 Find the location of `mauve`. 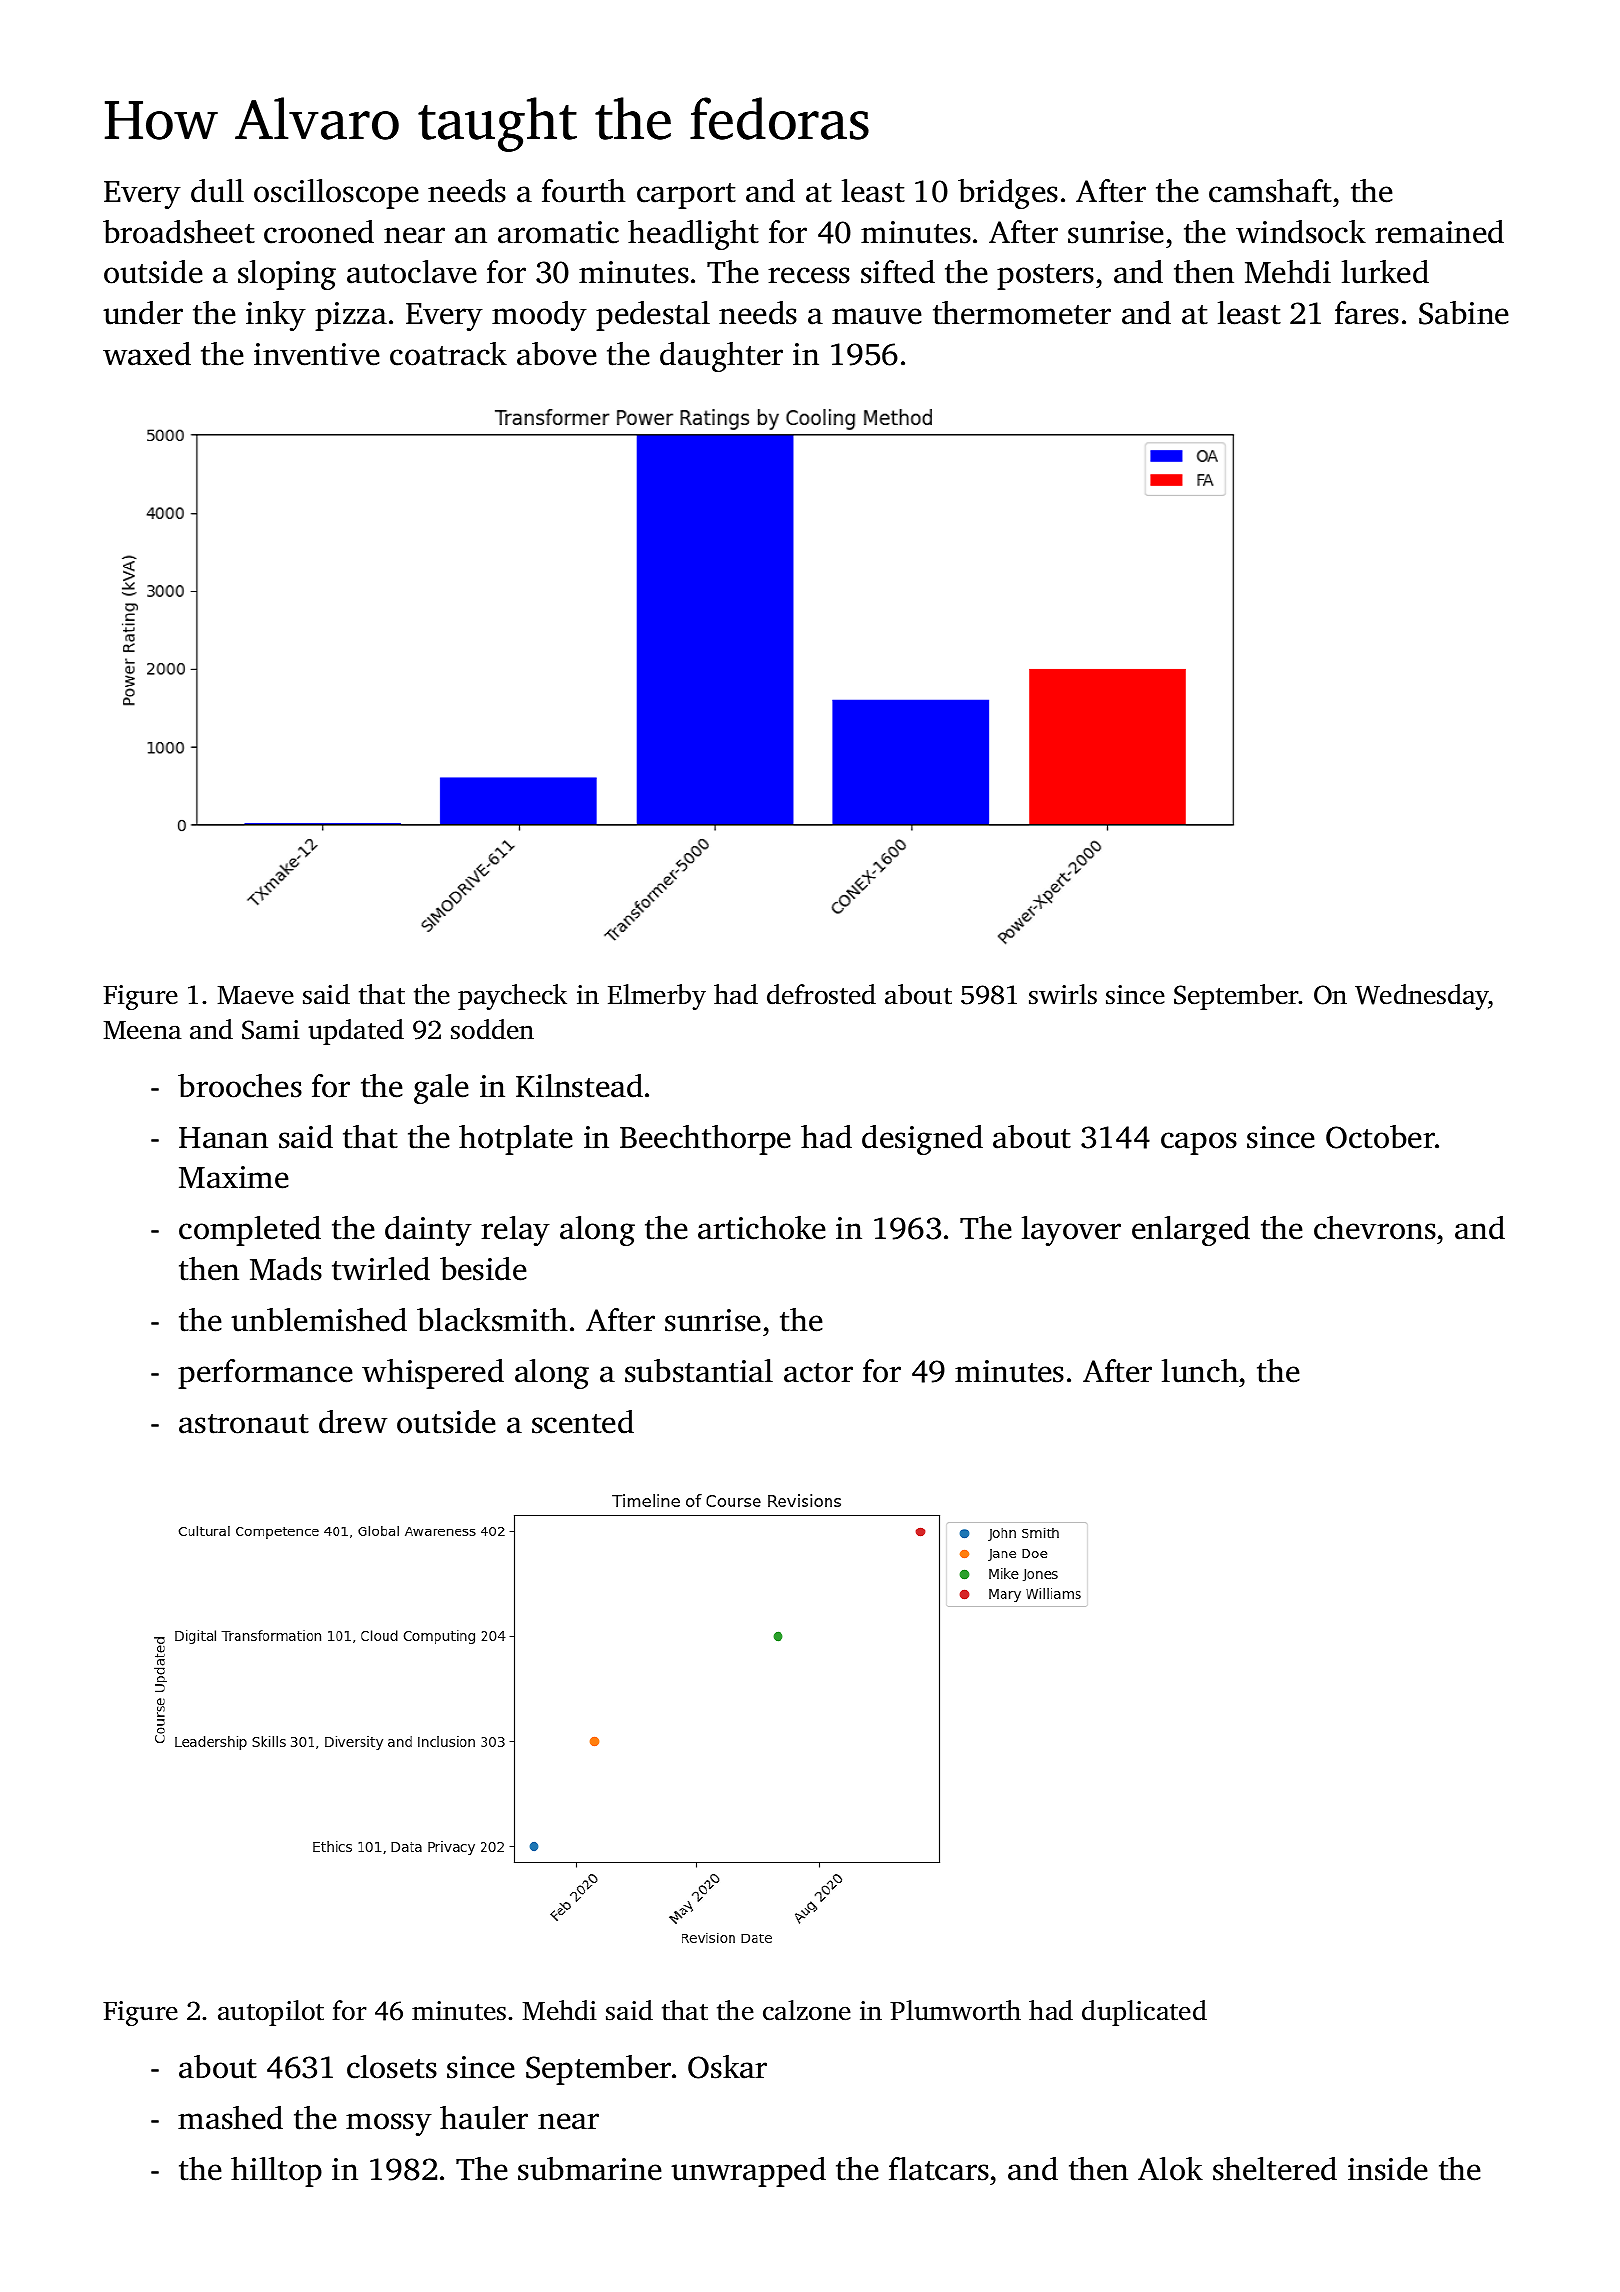

mauve is located at coordinates (877, 316).
